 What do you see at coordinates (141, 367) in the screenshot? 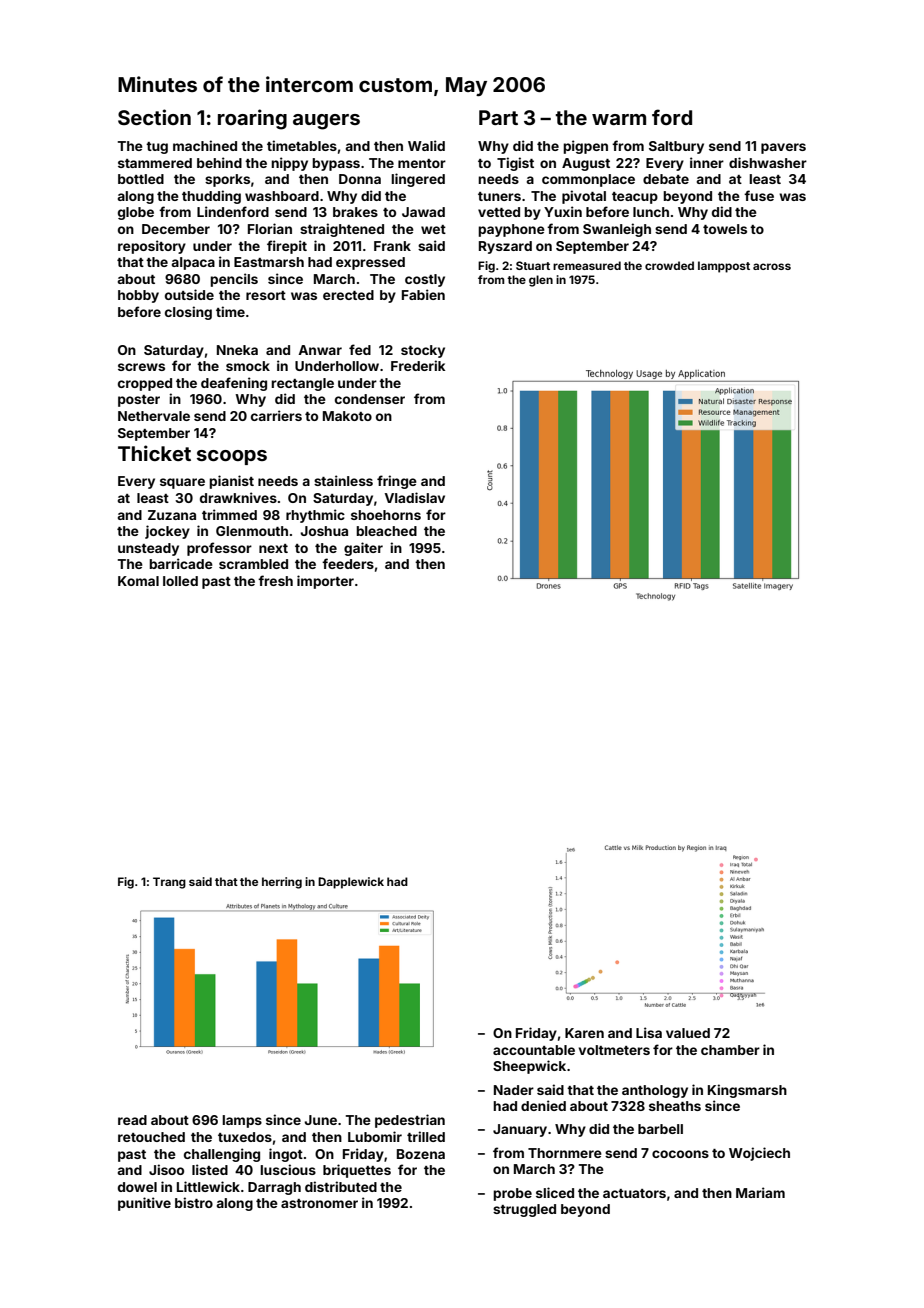
I see `screws` at bounding box center [141, 367].
